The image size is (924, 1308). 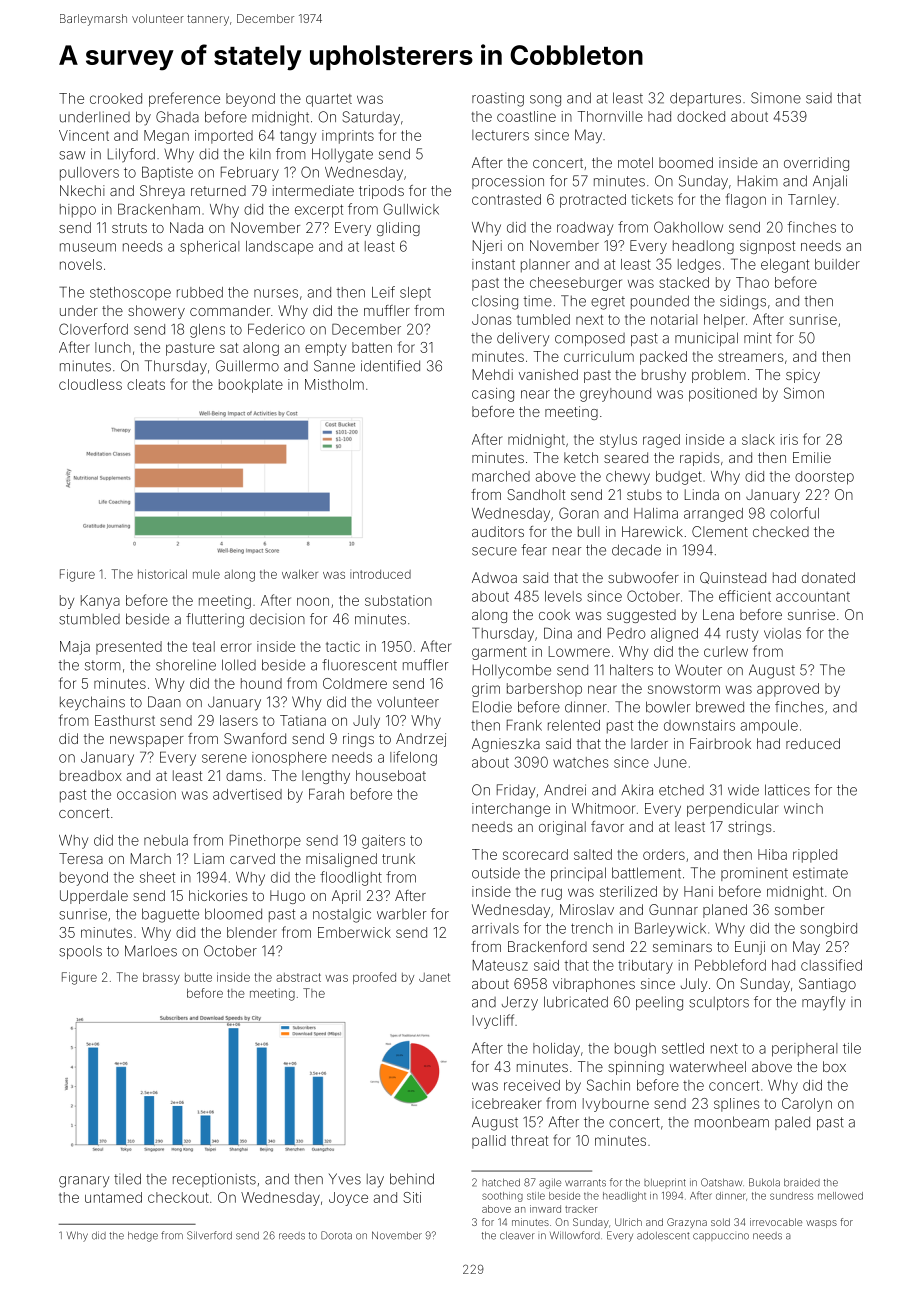 What do you see at coordinates (161, 978) in the screenshot?
I see `brassy` at bounding box center [161, 978].
